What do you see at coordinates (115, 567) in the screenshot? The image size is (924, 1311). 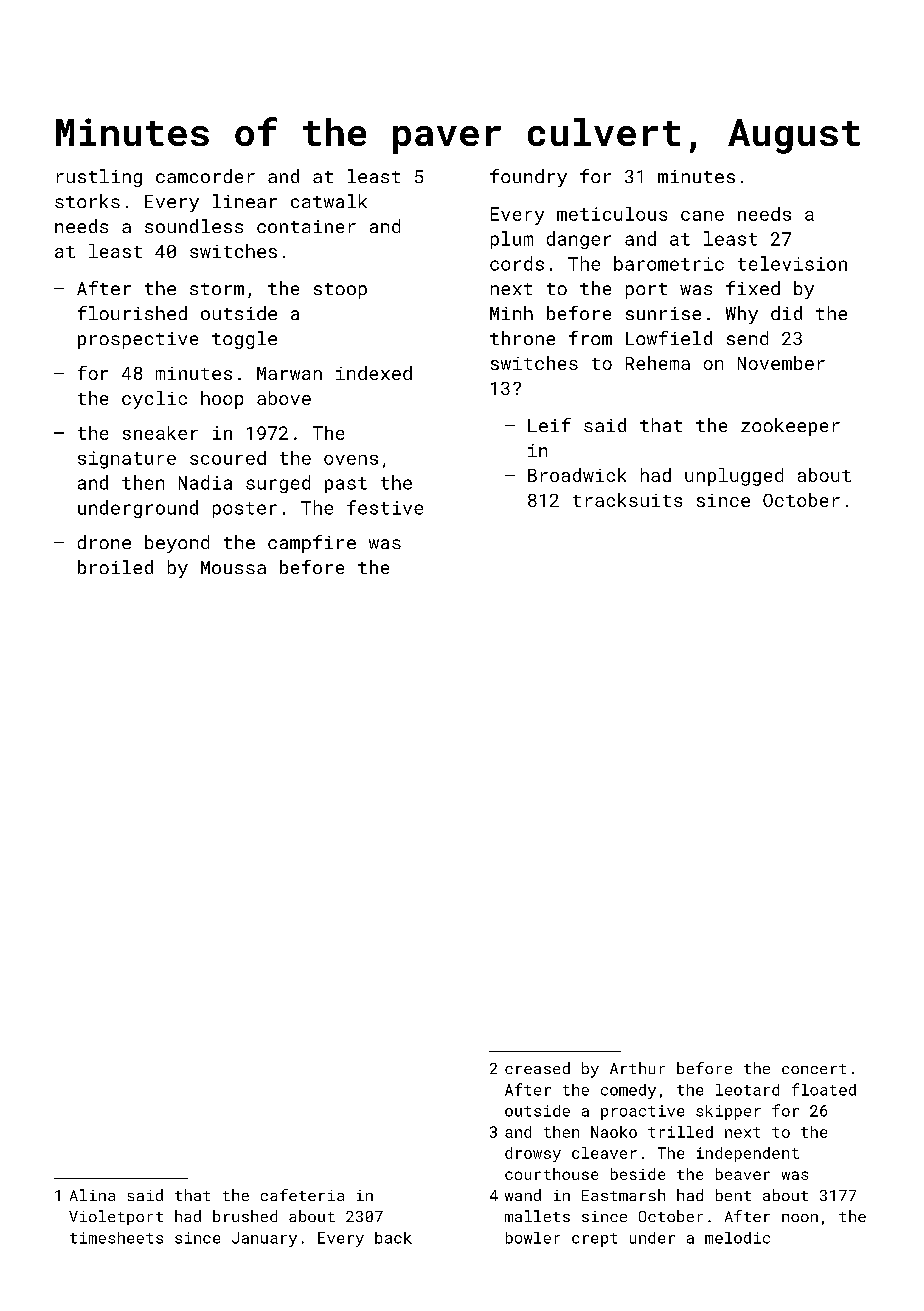 I see `broiled` at bounding box center [115, 567].
